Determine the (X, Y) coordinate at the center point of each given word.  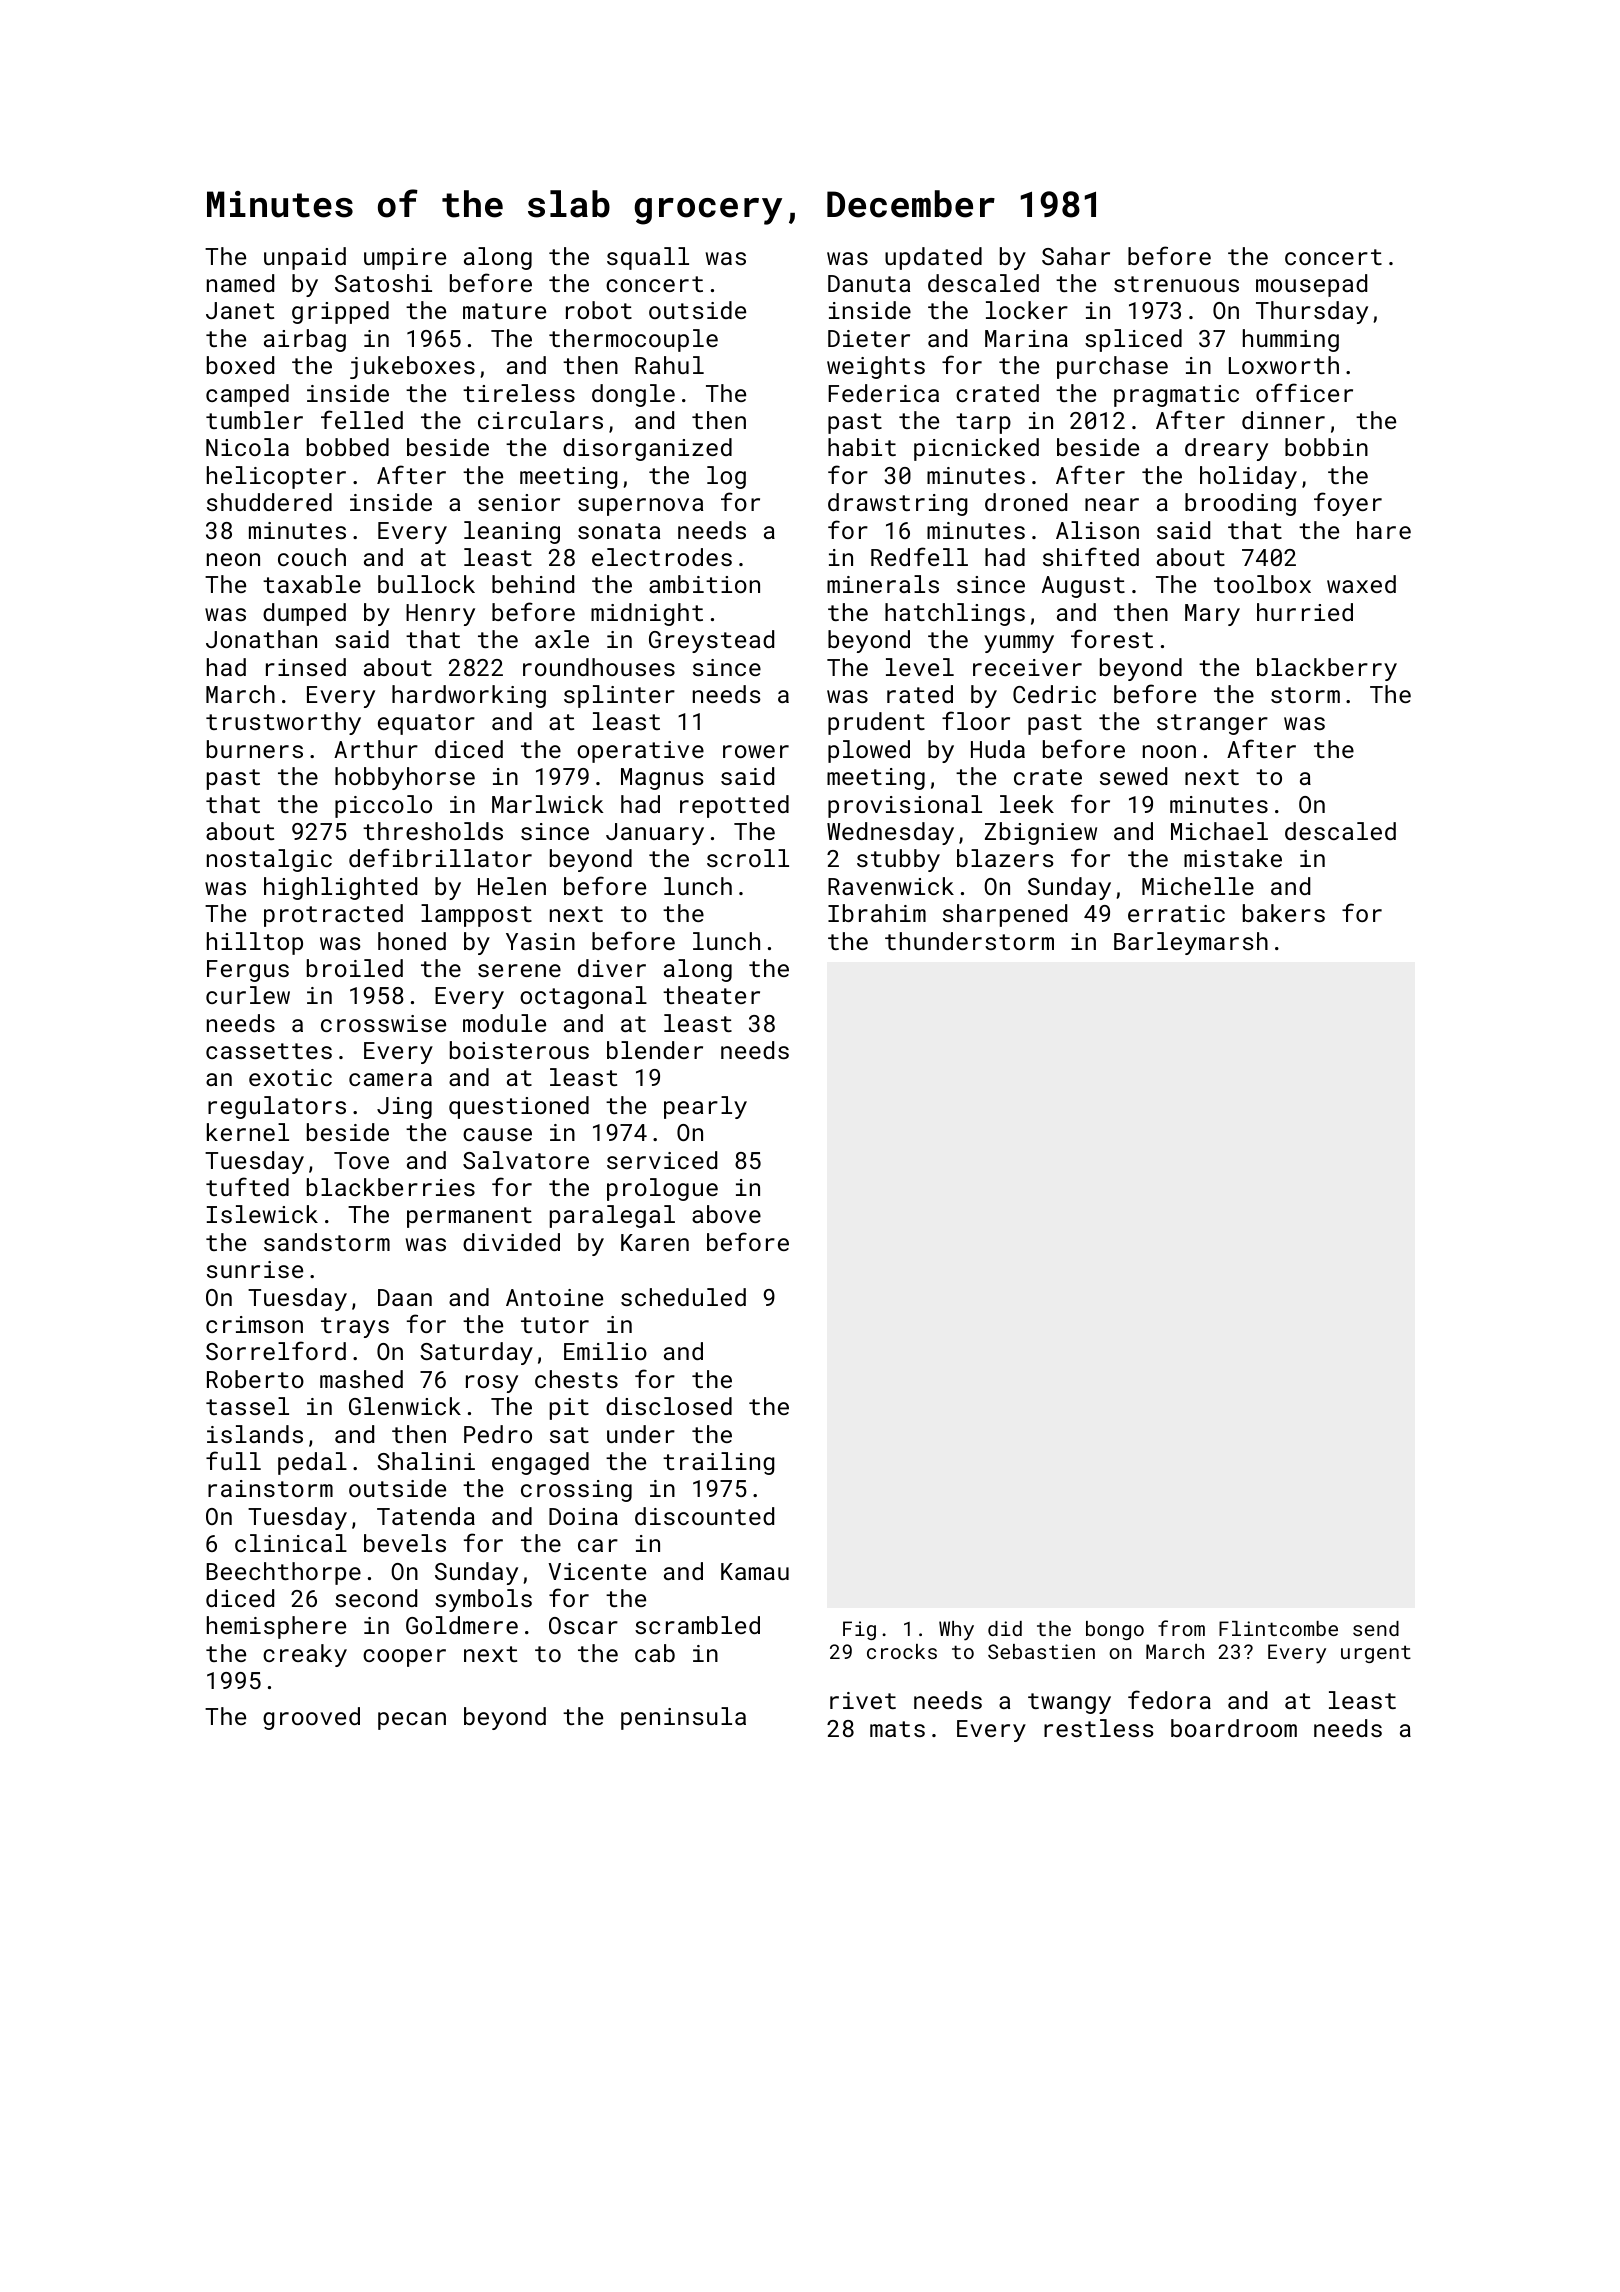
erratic (1176, 913)
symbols (483, 1600)
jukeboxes (412, 367)
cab (655, 1653)
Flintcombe (1278, 1628)
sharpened (1005, 915)
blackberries (391, 1187)
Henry (440, 615)
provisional (905, 806)
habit (862, 447)
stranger (1212, 724)
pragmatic (1176, 396)
